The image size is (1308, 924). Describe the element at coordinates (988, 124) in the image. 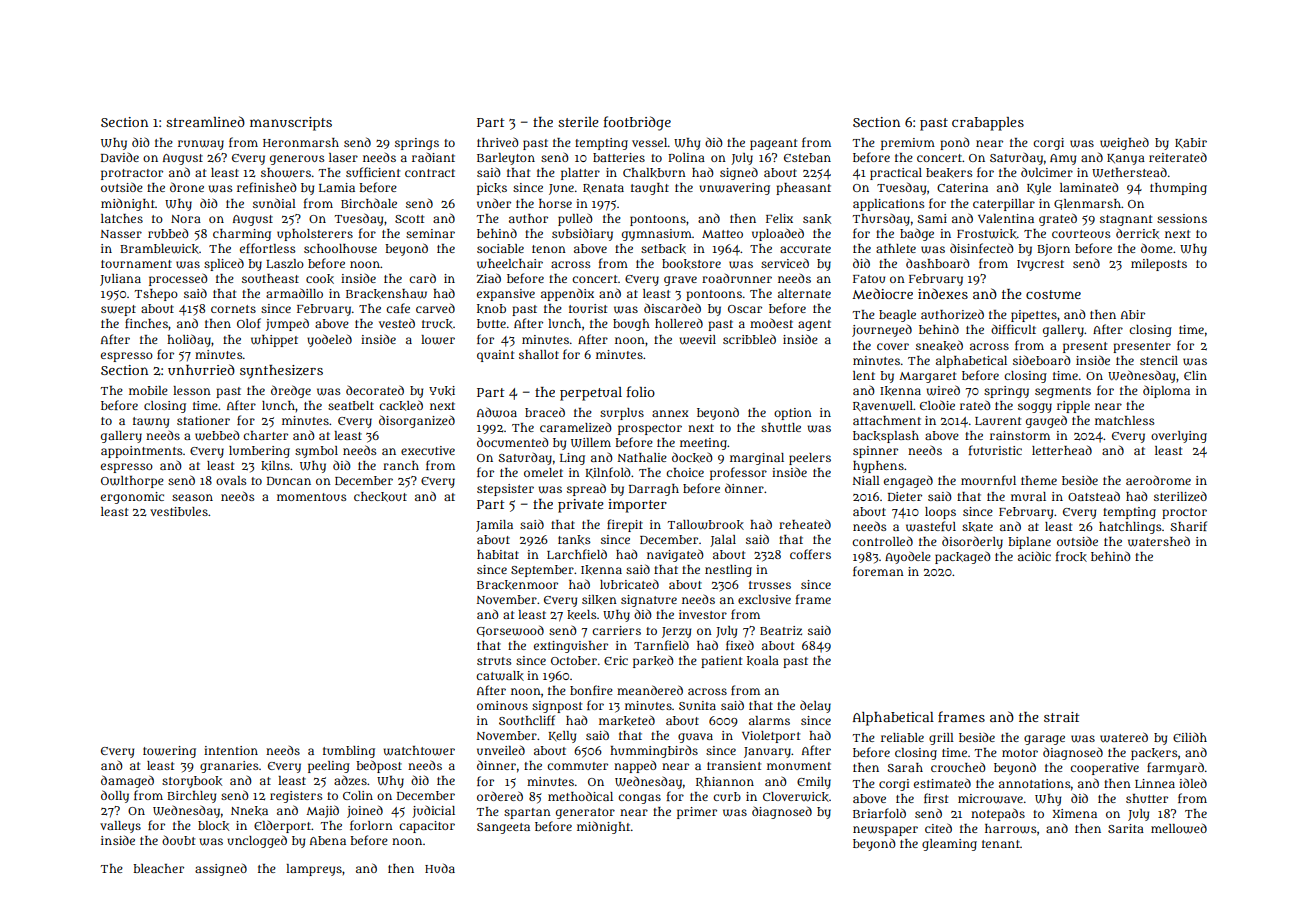

I see `crabapples` at that location.
